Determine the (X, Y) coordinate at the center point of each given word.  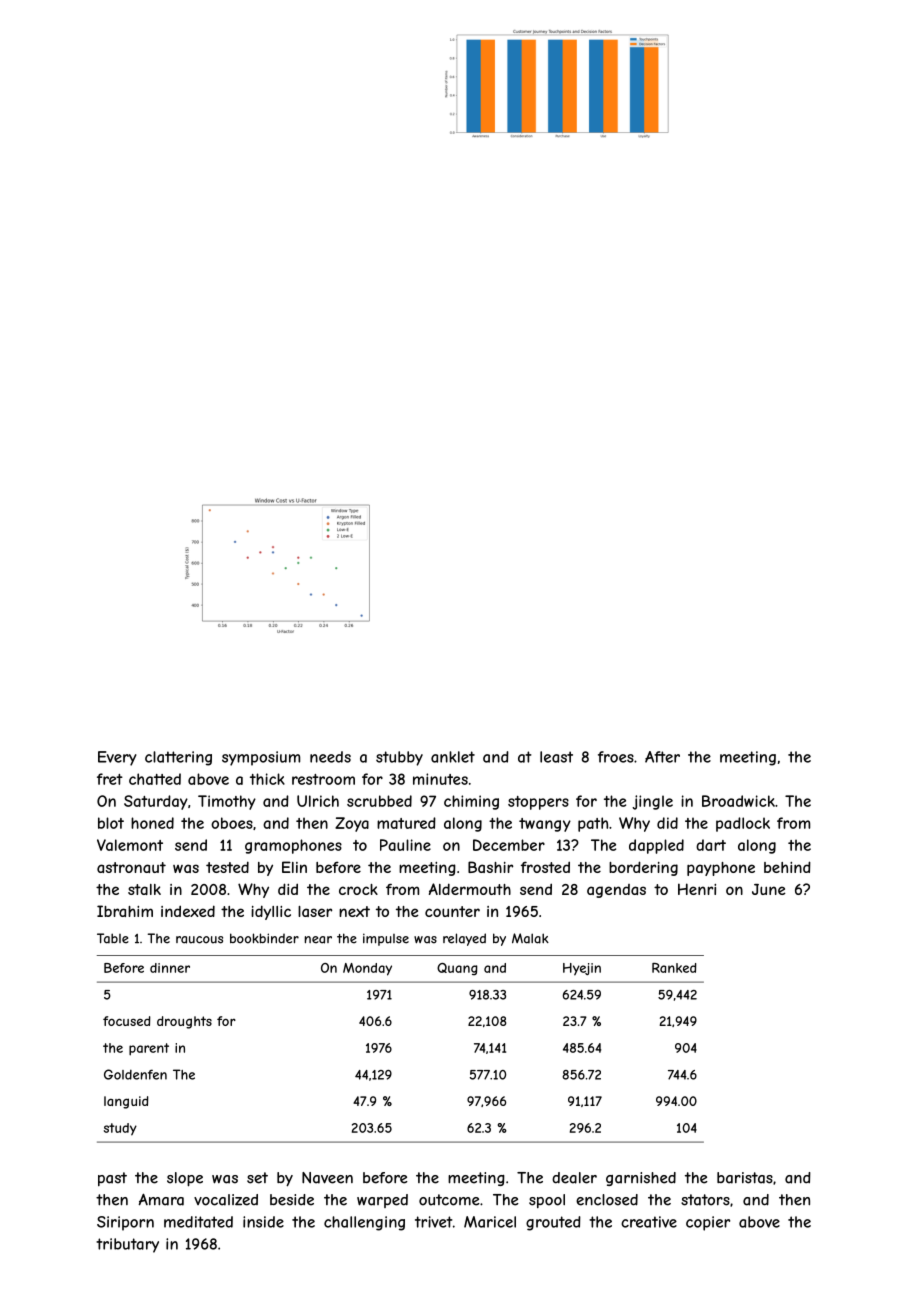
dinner (170, 968)
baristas (745, 1178)
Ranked (674, 968)
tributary (127, 1245)
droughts (184, 1022)
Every (117, 758)
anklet (453, 757)
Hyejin (582, 969)
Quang (457, 969)
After (662, 757)
